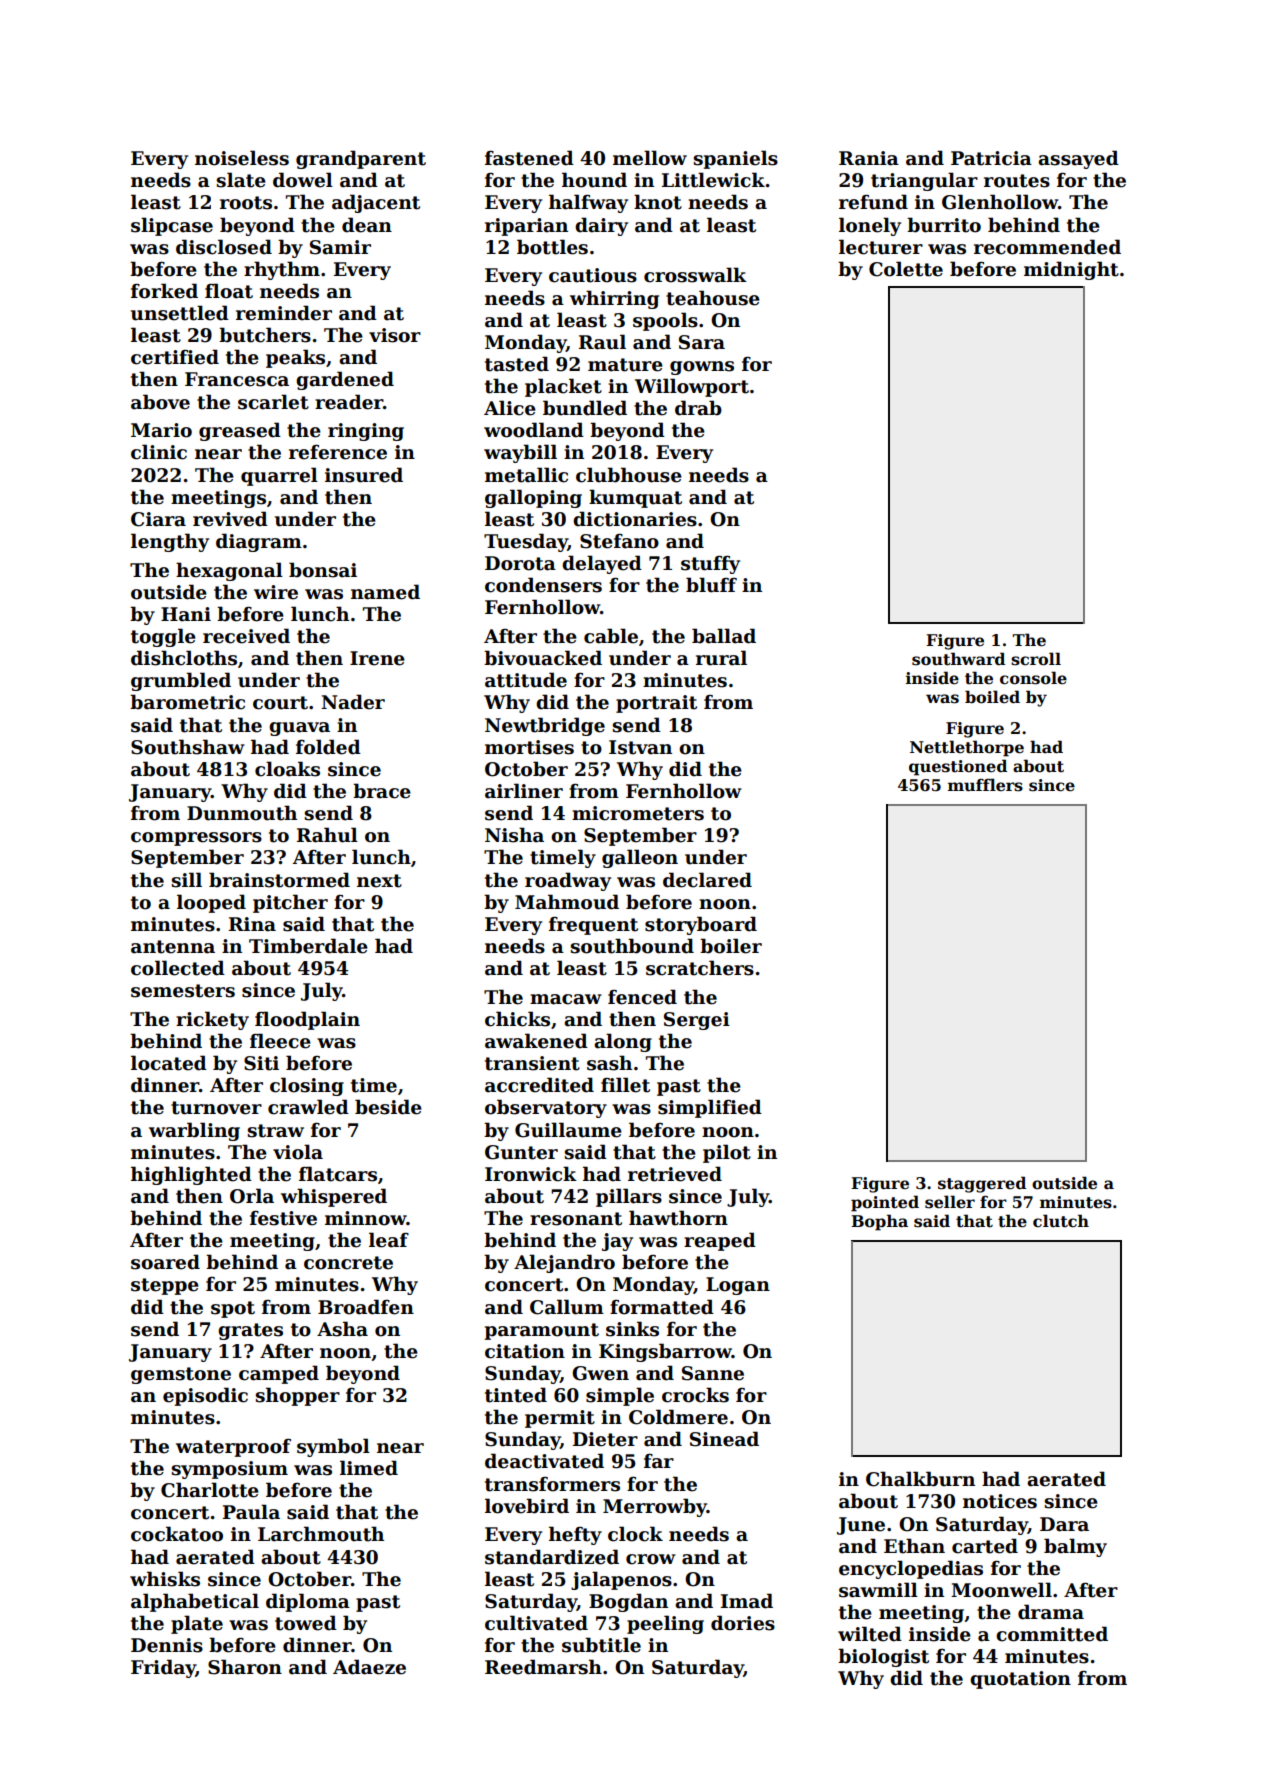 This page has height=1789, width=1265. I want to click on Sara, so click(702, 342).
